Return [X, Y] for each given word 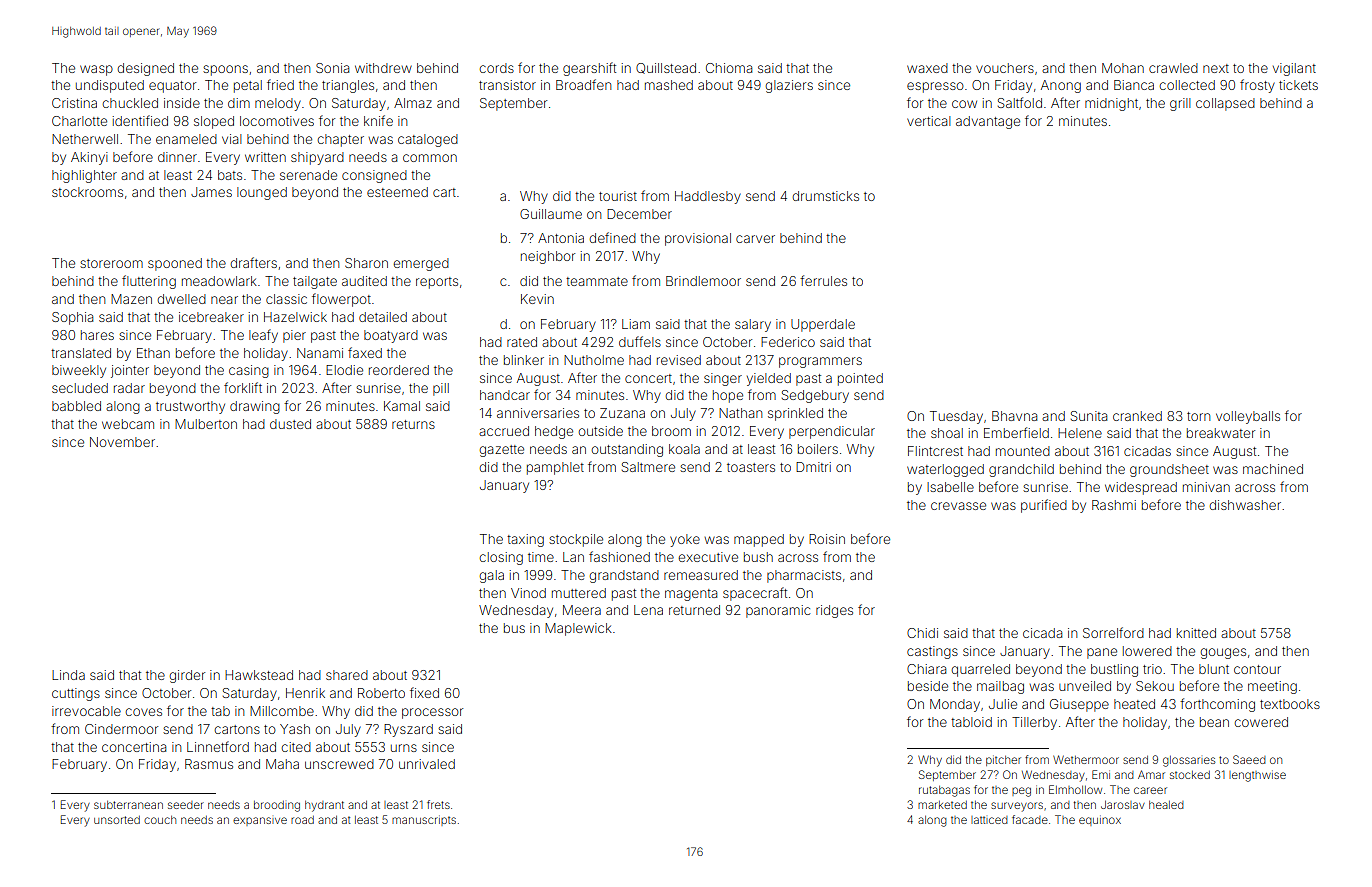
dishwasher [1245, 505]
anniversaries [538, 413]
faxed [365, 352]
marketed [942, 805]
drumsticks [825, 196]
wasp [96, 70]
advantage [988, 122]
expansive [260, 821]
